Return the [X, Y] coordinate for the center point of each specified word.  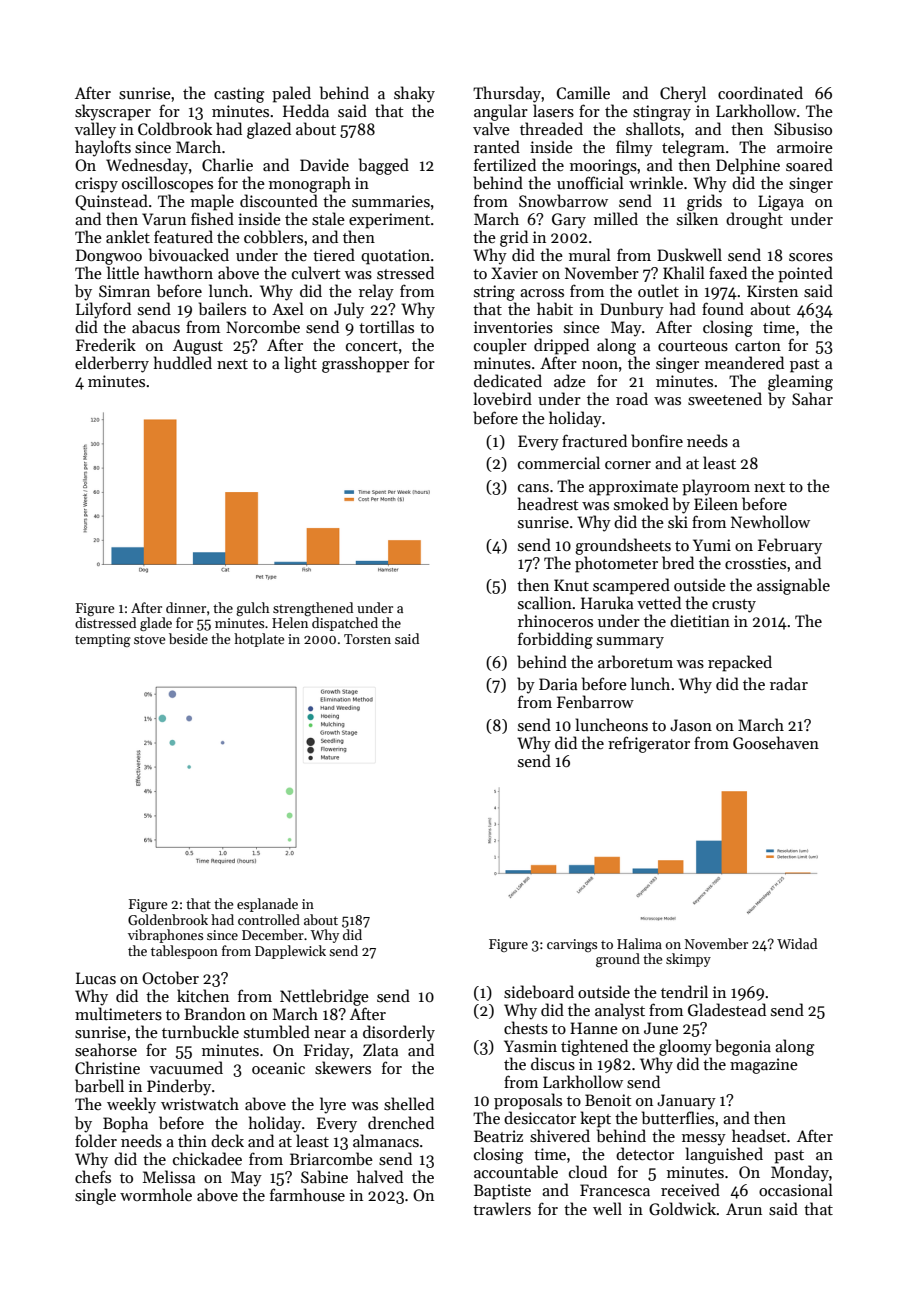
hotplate [259, 640]
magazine [764, 1066]
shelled [409, 1104]
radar [789, 683]
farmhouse [307, 1194]
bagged [384, 166]
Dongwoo [109, 257]
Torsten [367, 639]
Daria [558, 684]
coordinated [760, 92]
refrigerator [649, 744]
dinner [186, 607]
